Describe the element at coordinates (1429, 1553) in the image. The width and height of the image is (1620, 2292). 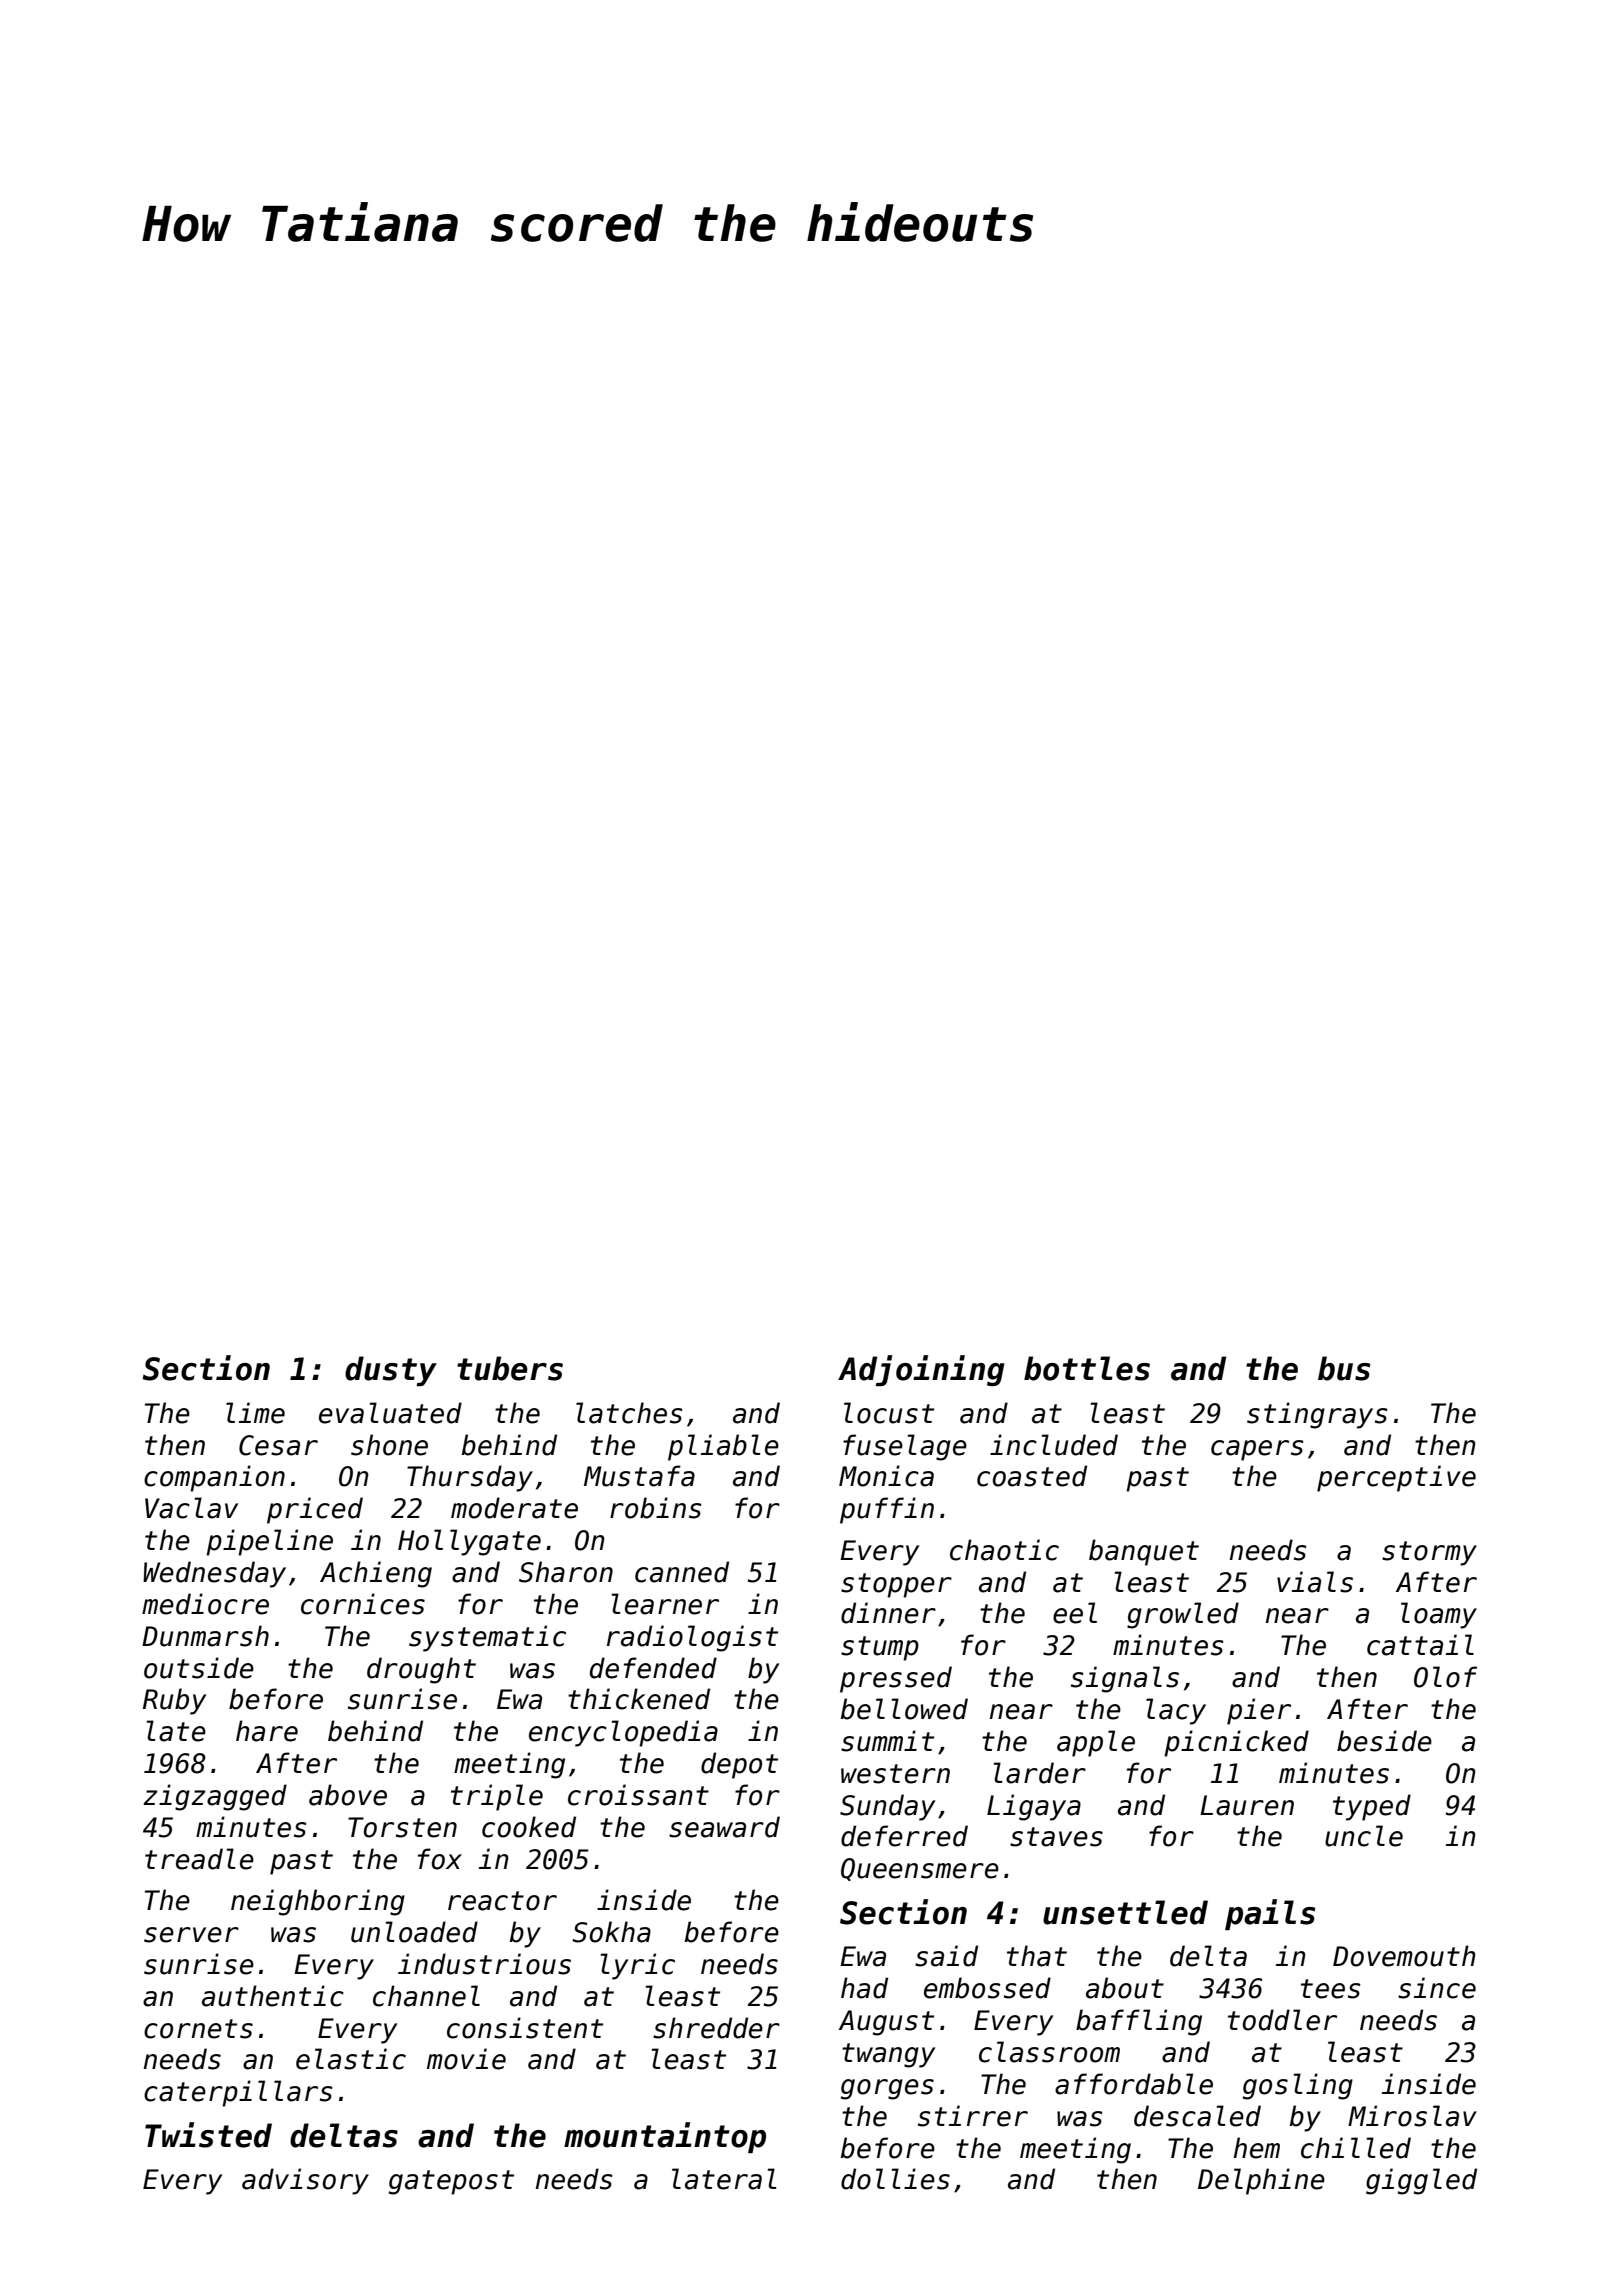
I see `stormy` at that location.
